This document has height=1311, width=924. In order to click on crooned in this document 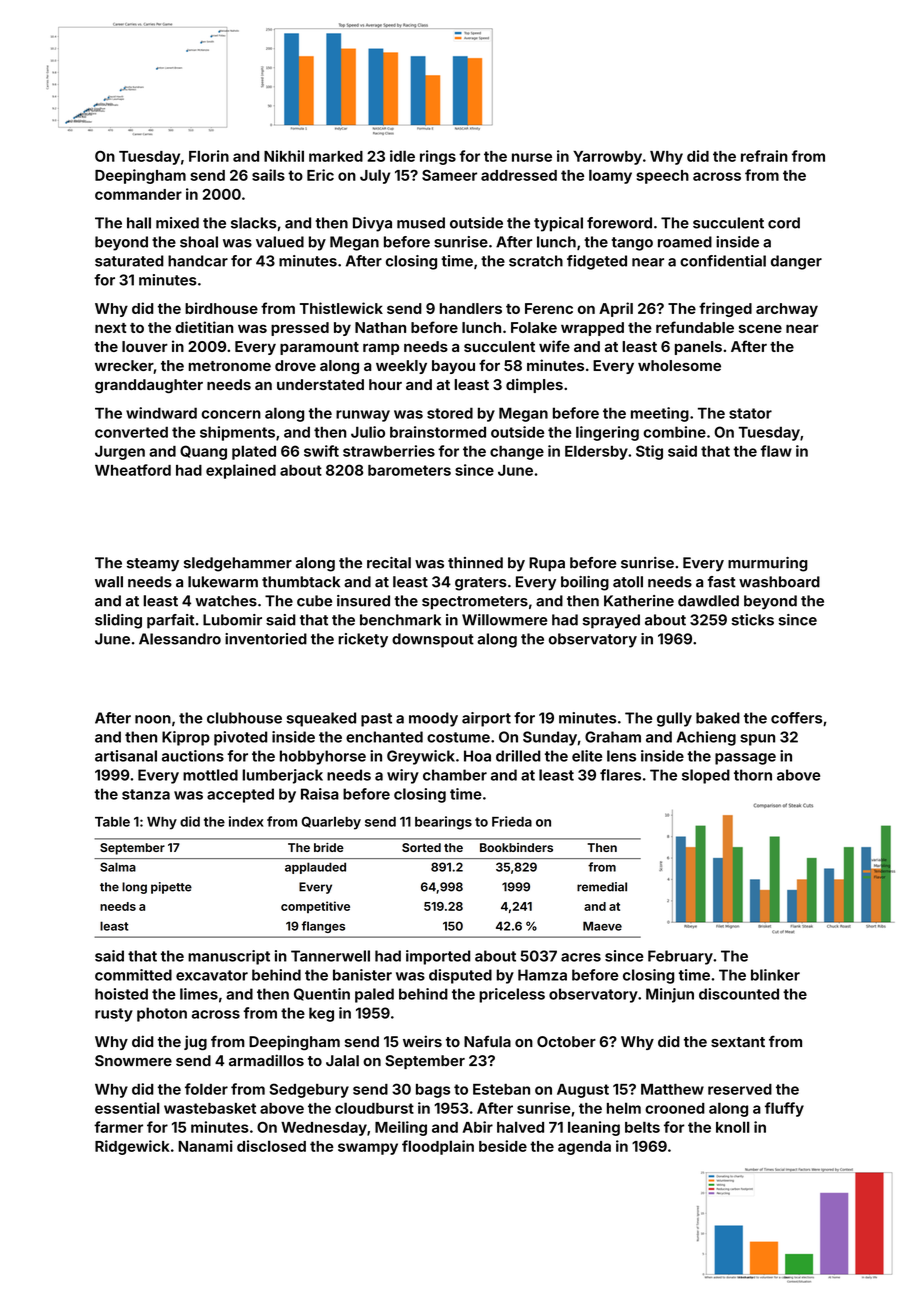, I will do `click(675, 1108)`.
